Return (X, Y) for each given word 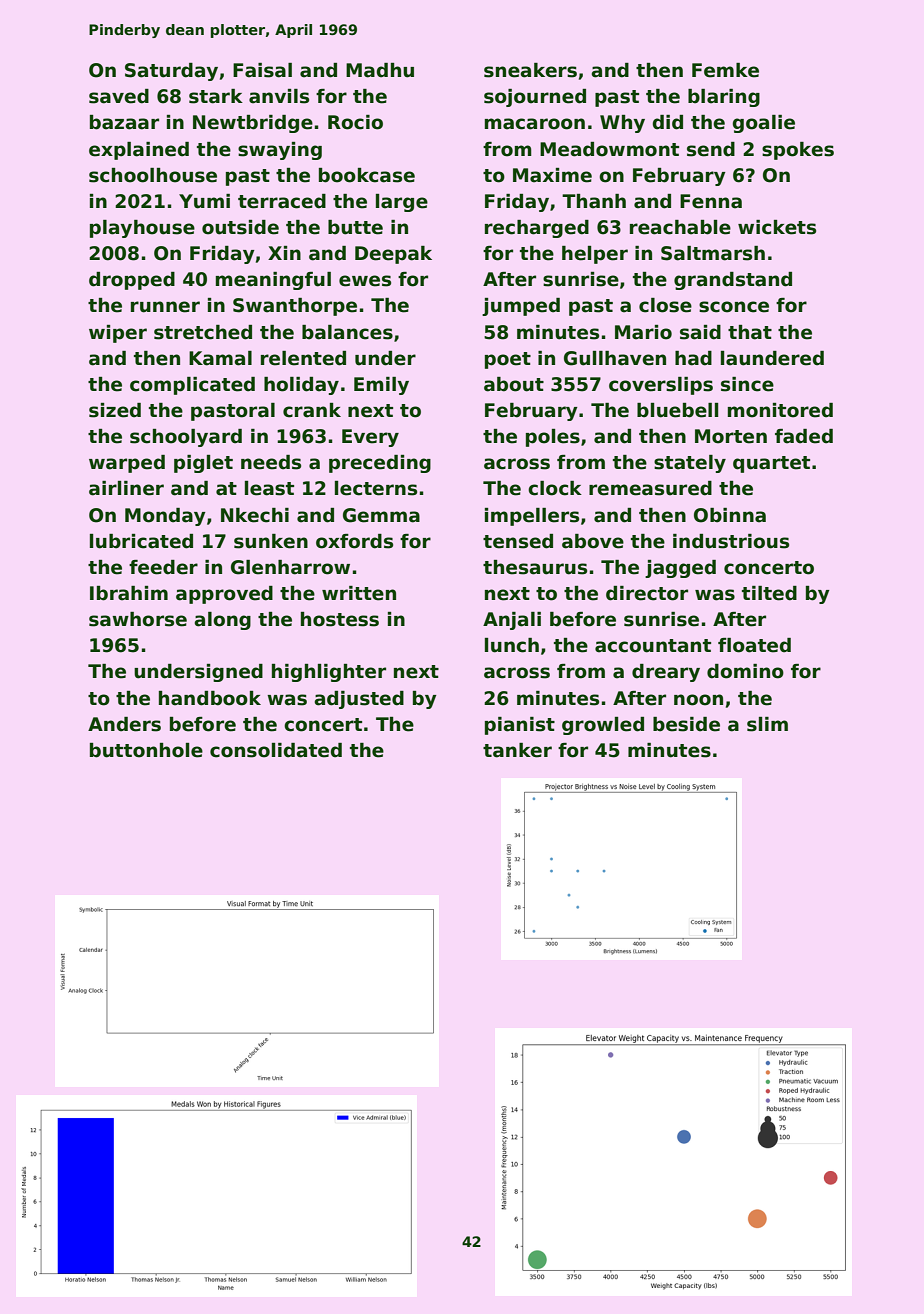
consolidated (276, 750)
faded (804, 436)
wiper (118, 334)
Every (370, 438)
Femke (725, 70)
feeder (163, 567)
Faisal (262, 70)
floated (754, 645)
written (359, 593)
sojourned (535, 98)
